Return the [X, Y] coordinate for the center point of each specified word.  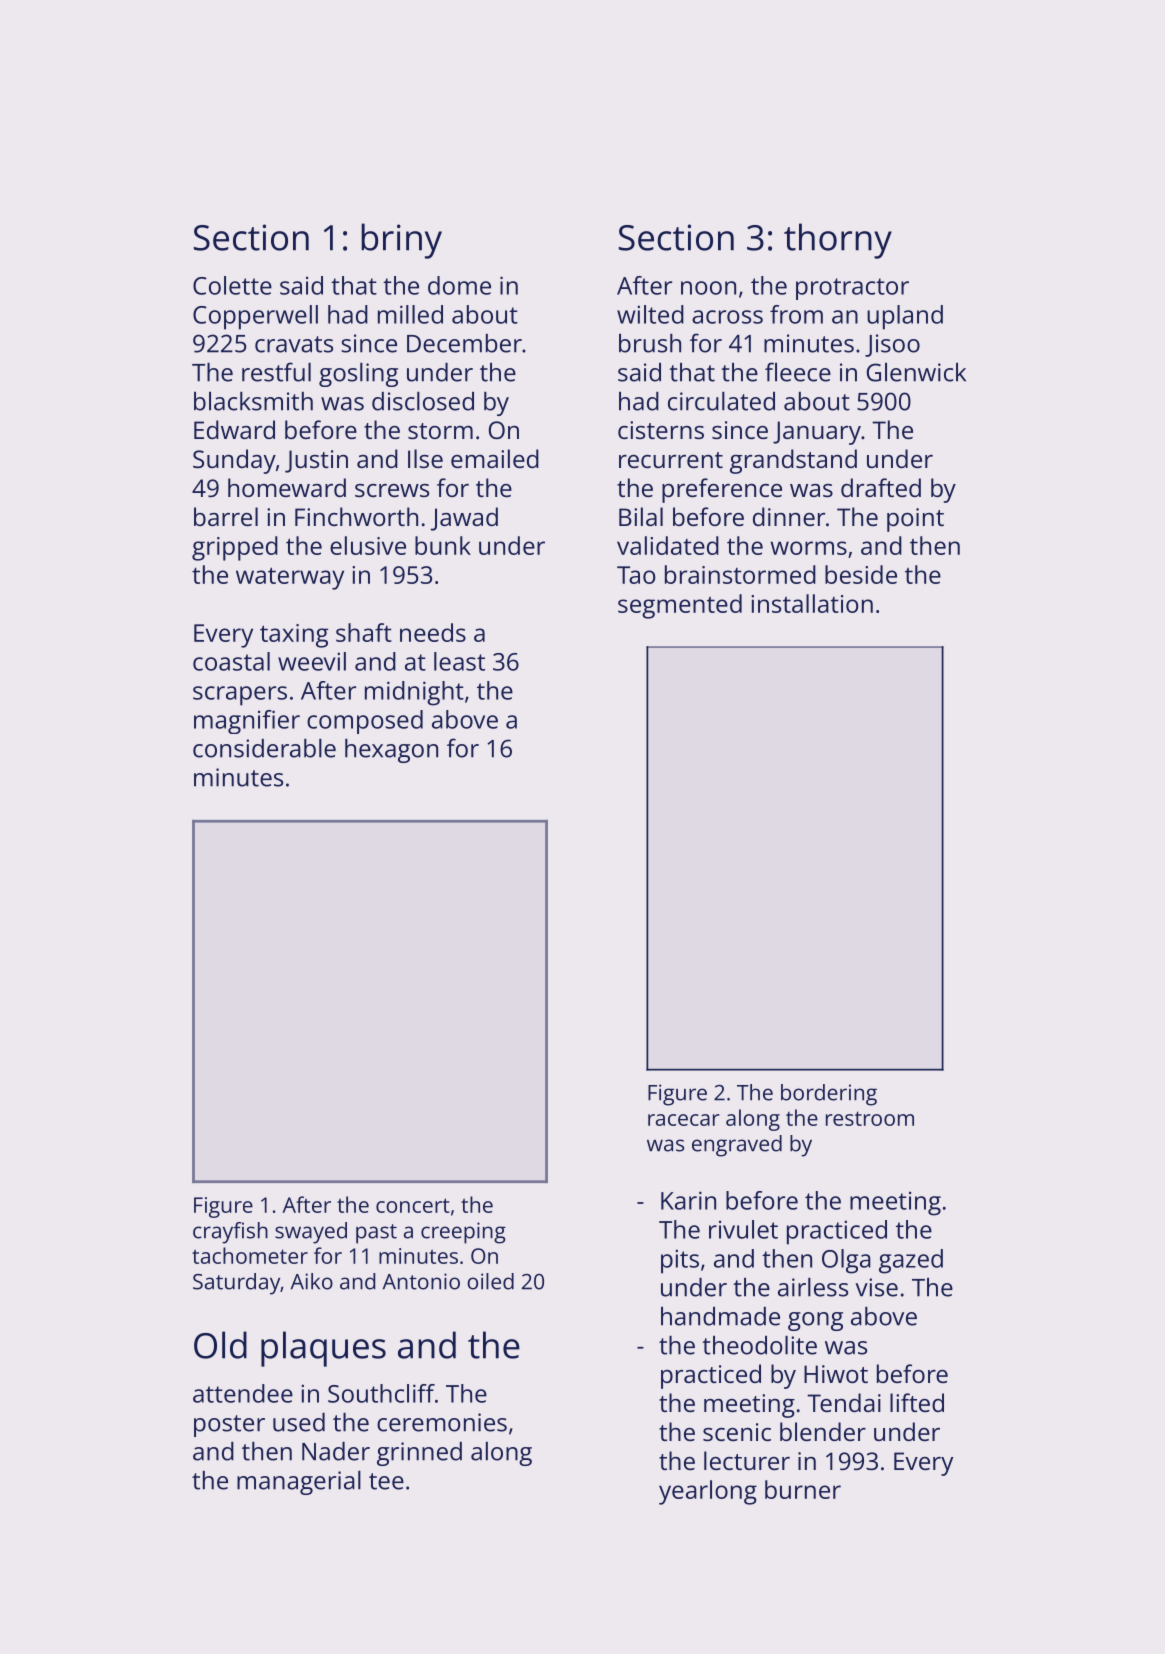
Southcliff [381, 1393]
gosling [358, 375]
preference [722, 490]
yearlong [708, 1492]
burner [803, 1489]
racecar [684, 1120]
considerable [264, 748]
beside [861, 574]
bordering [829, 1095]
